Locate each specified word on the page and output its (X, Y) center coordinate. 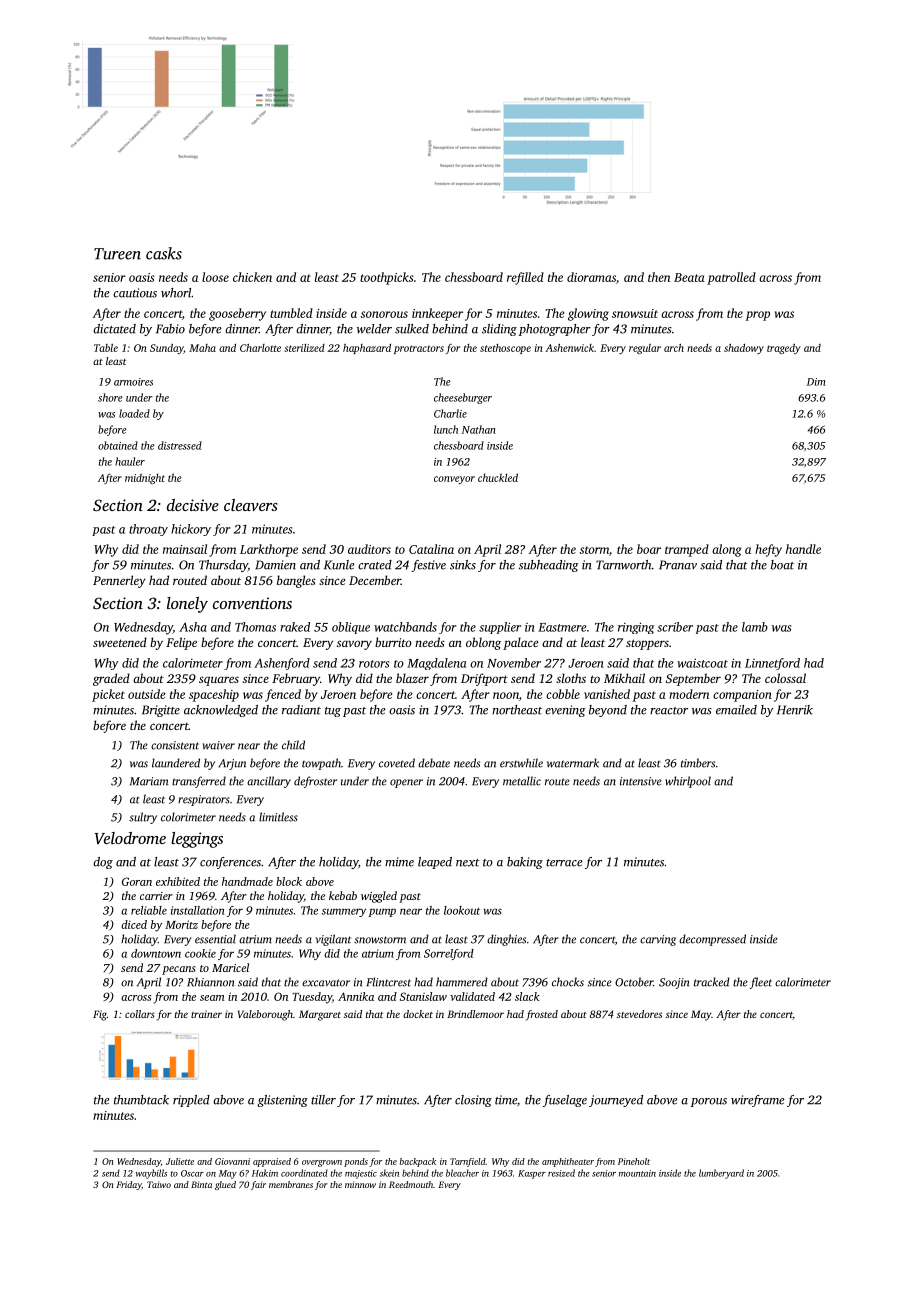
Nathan (479, 429)
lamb (755, 627)
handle (803, 549)
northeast (517, 710)
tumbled (291, 313)
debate (434, 763)
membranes (291, 1184)
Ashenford (282, 664)
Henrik (795, 710)
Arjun (232, 764)
